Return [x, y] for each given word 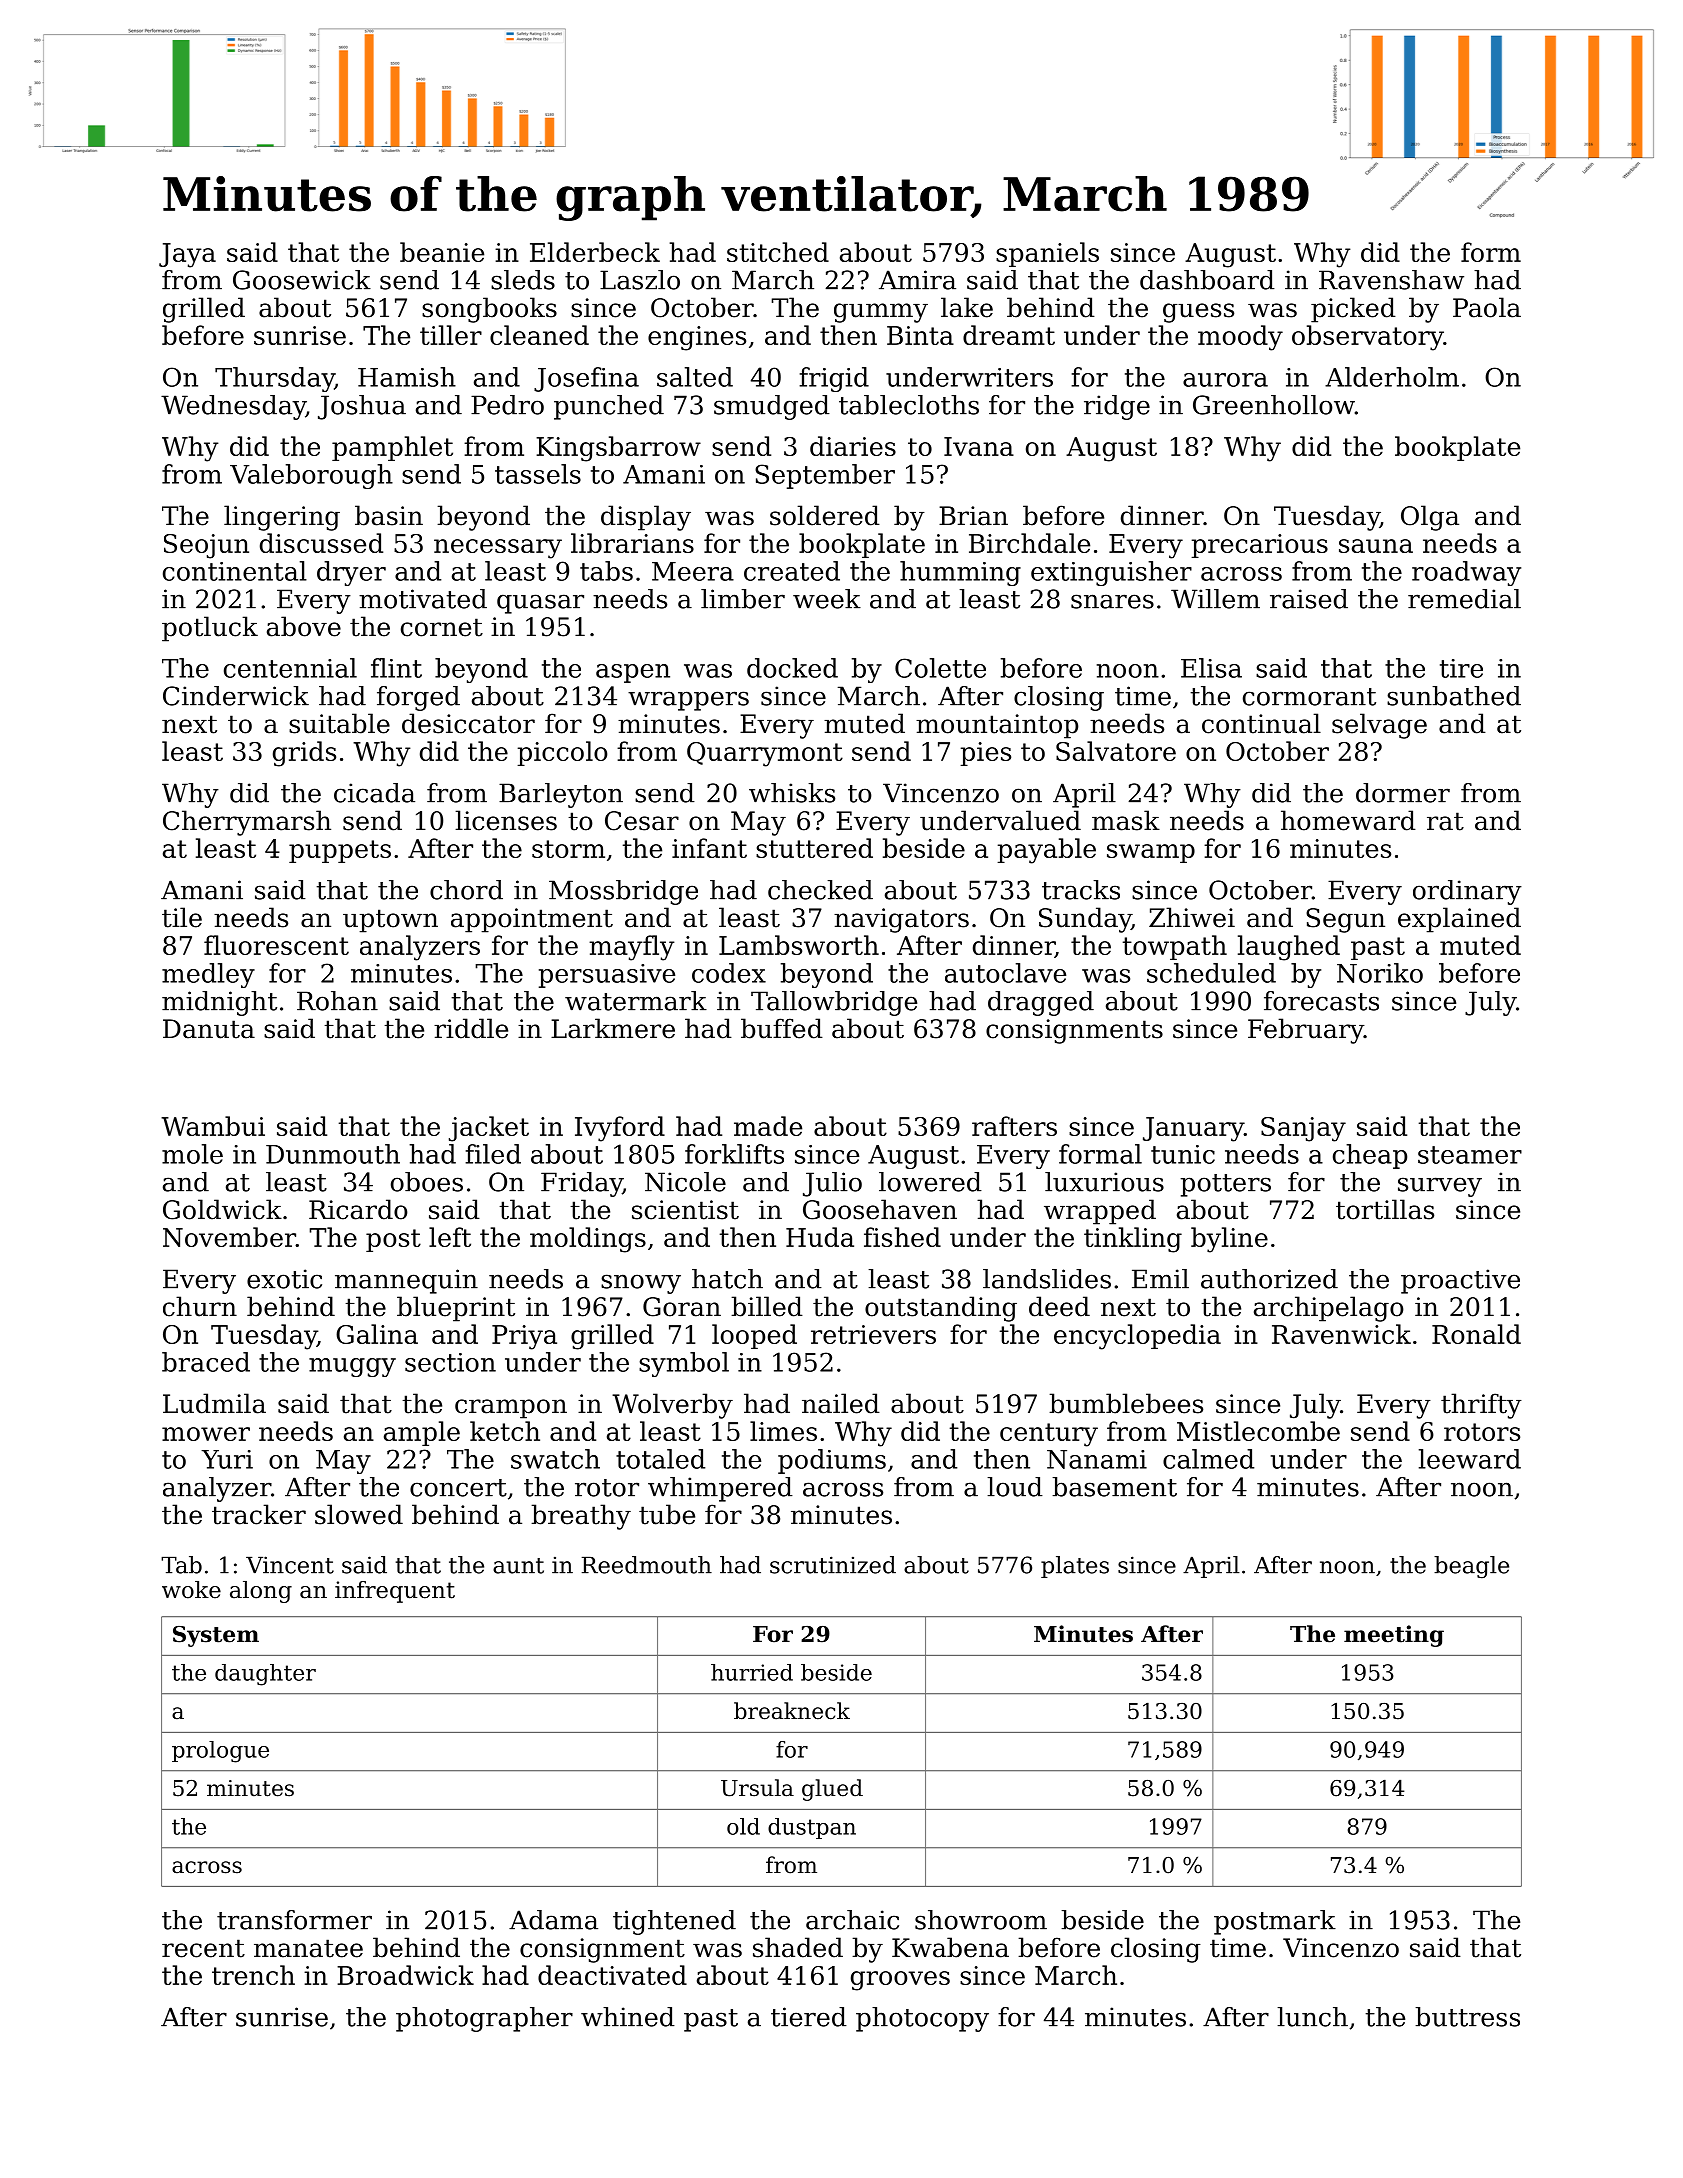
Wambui [213, 1126]
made [768, 1126]
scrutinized [833, 1565]
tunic [1183, 1154]
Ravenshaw [1391, 280]
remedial [1464, 599]
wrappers [688, 701]
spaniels [1047, 254]
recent [203, 1948]
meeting [1394, 1636]
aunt [518, 1566]
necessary [498, 549]
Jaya [187, 255]
